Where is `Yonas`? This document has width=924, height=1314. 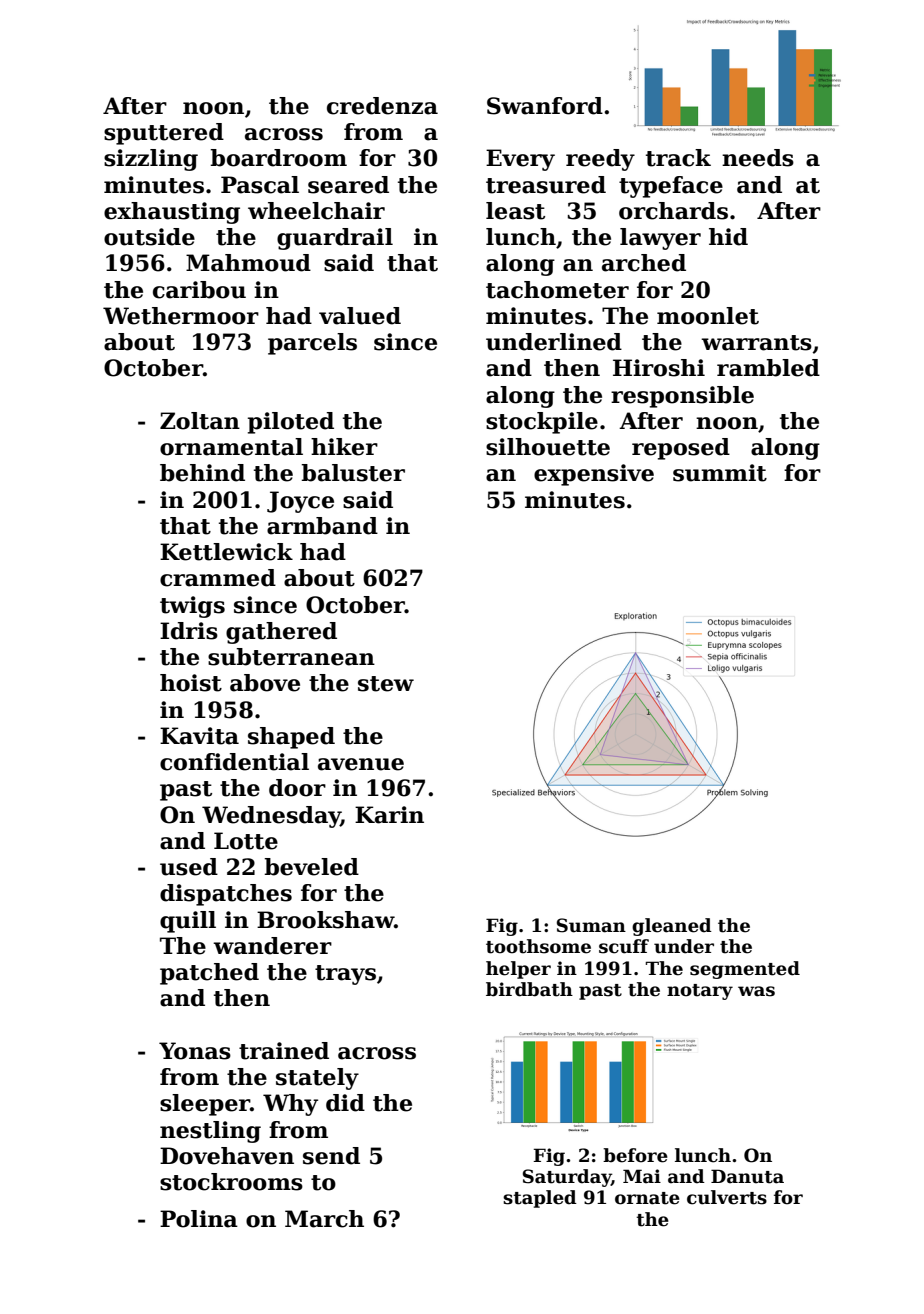 Yonas is located at coordinates (195, 1051).
